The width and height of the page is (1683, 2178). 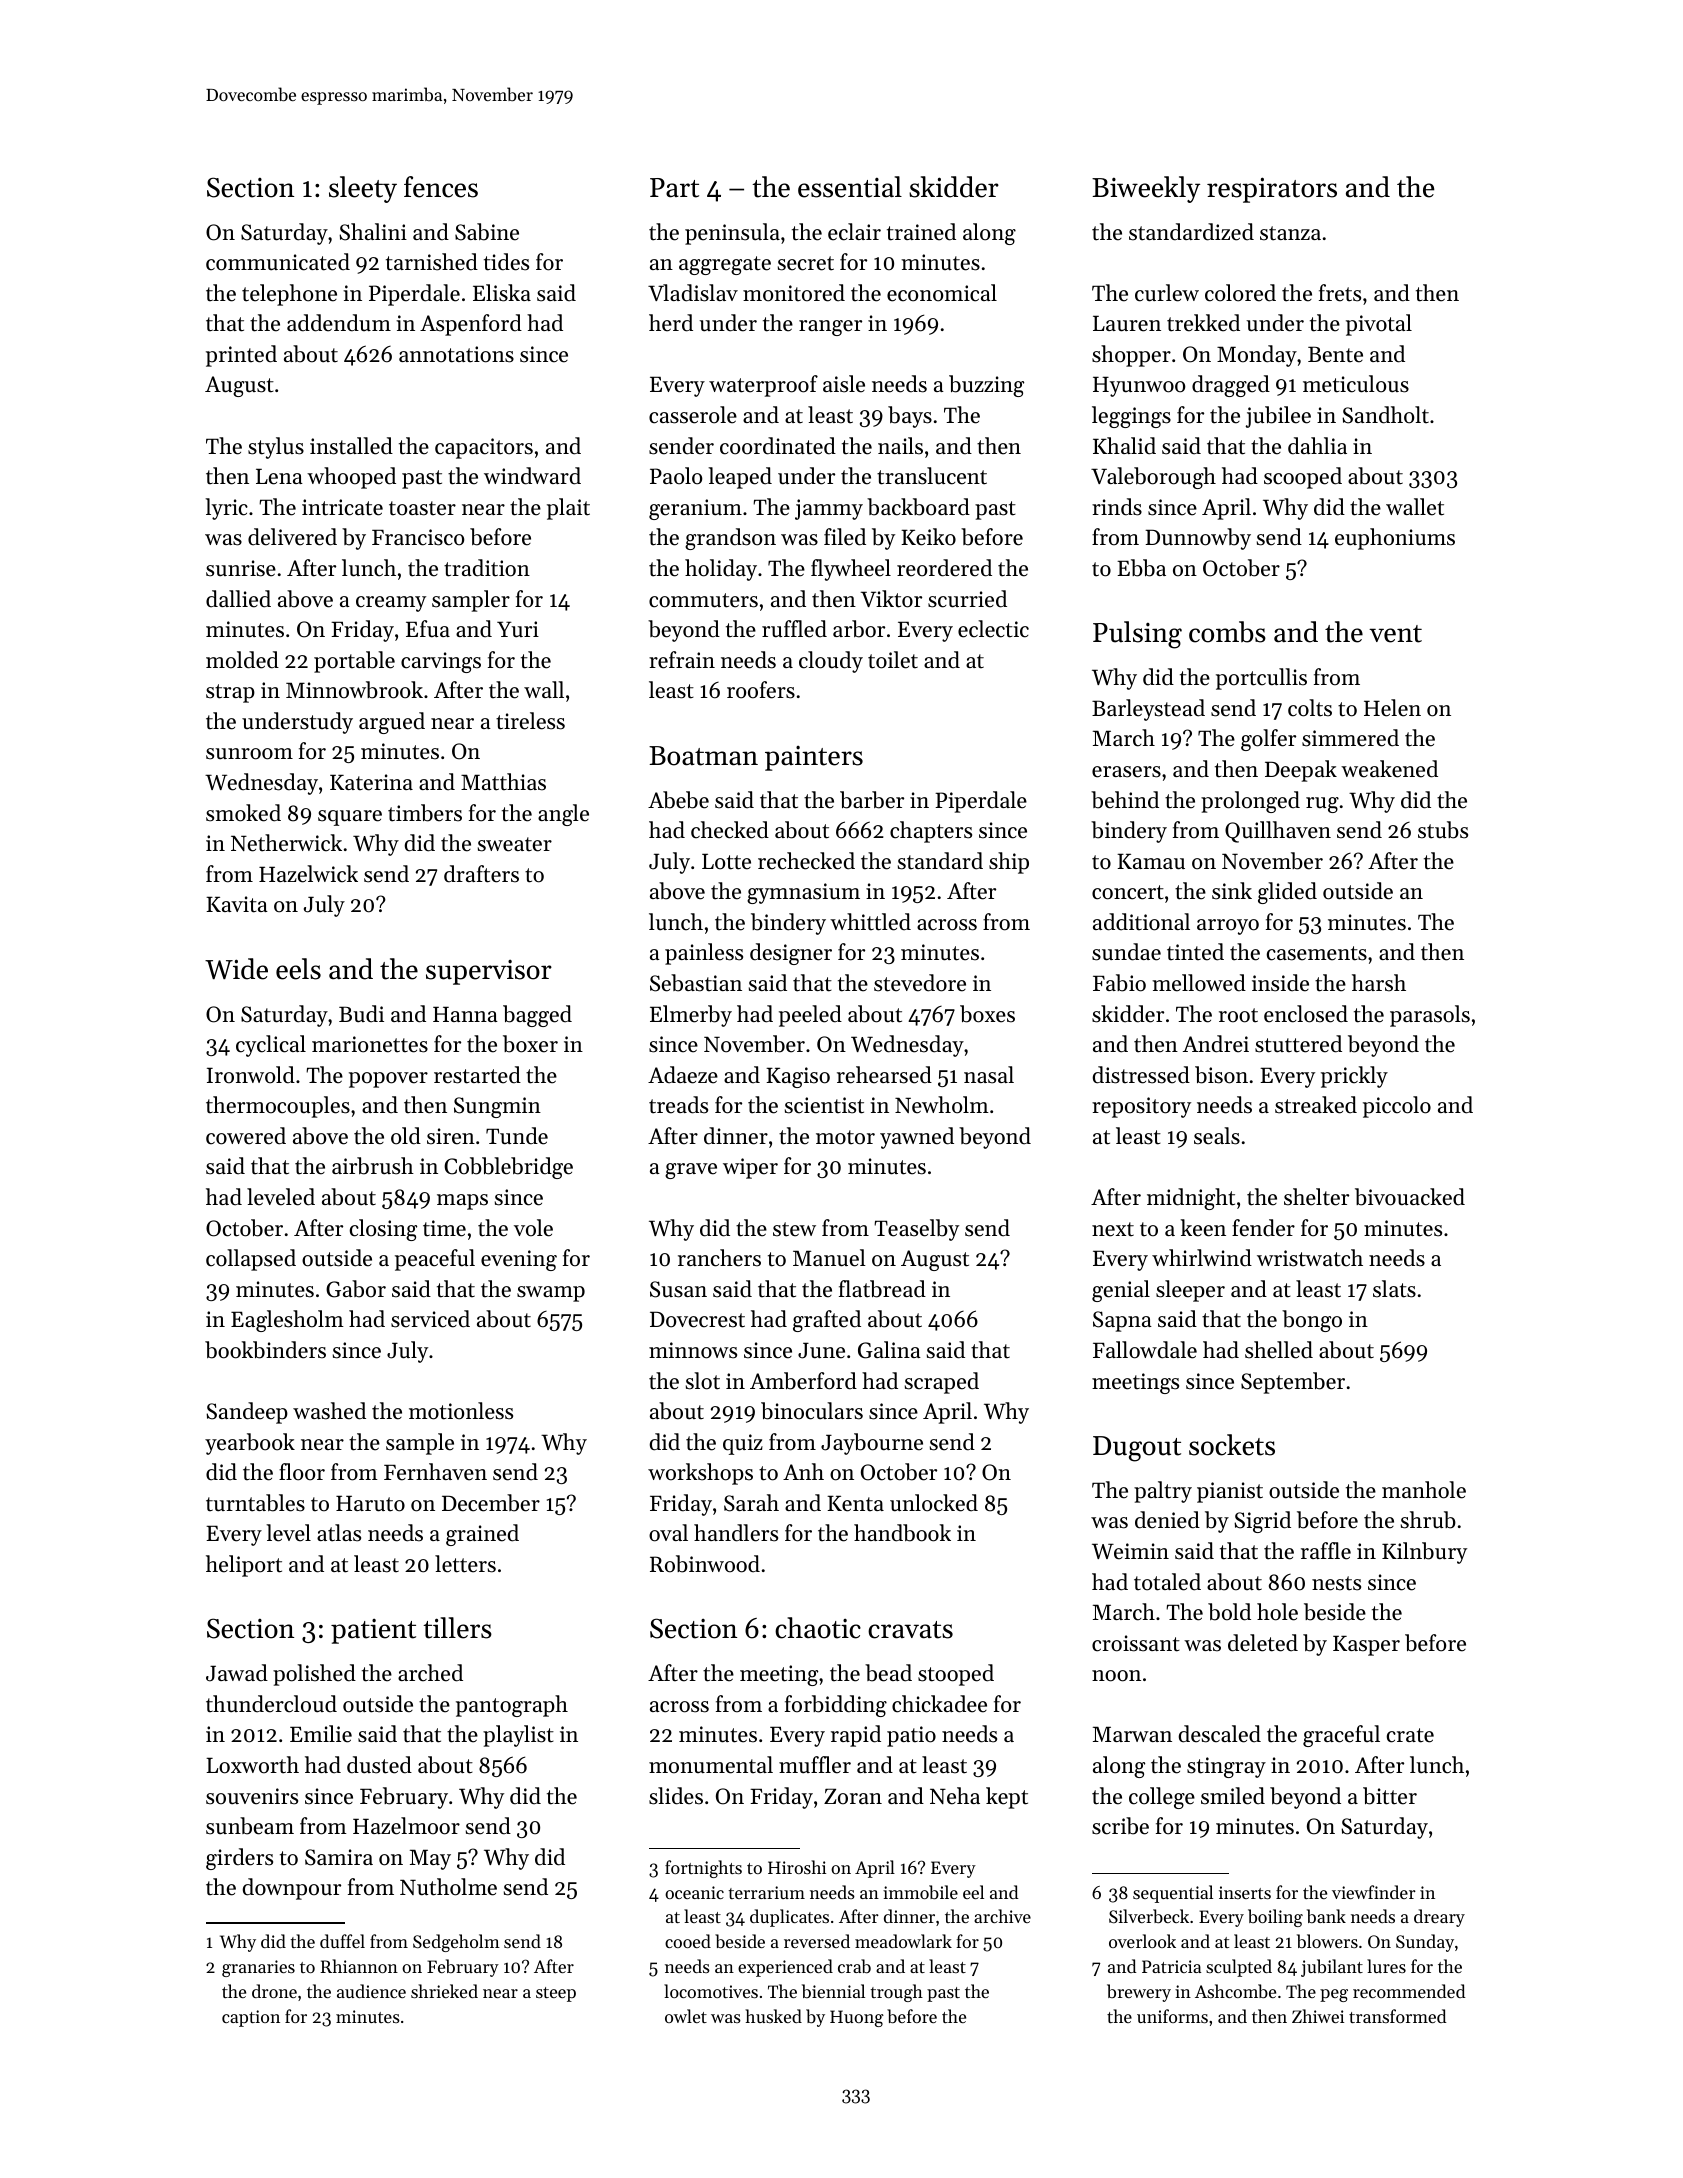 What do you see at coordinates (226, 509) in the page?
I see `lyric` at bounding box center [226, 509].
